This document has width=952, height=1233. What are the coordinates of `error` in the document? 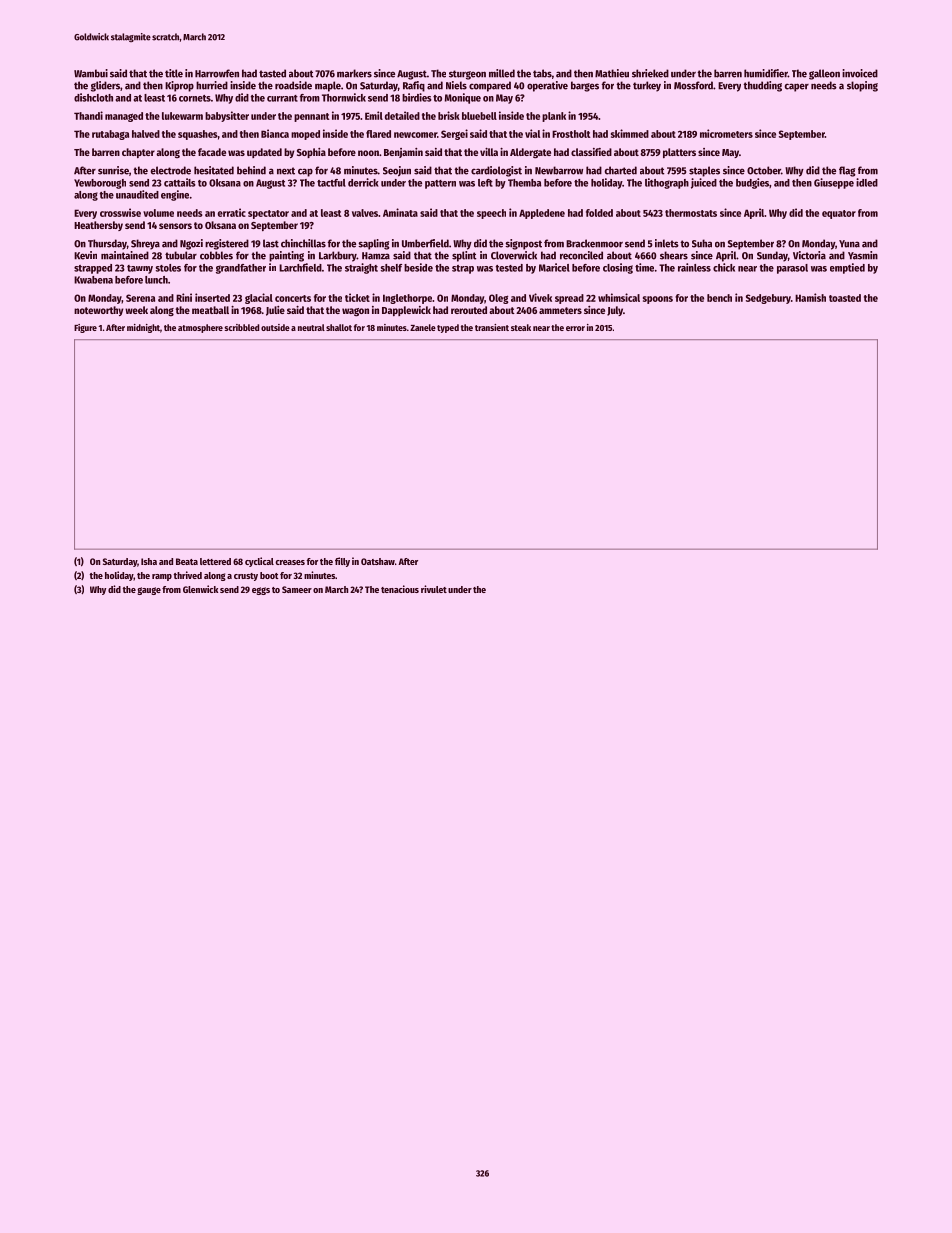 It's located at (575, 328).
